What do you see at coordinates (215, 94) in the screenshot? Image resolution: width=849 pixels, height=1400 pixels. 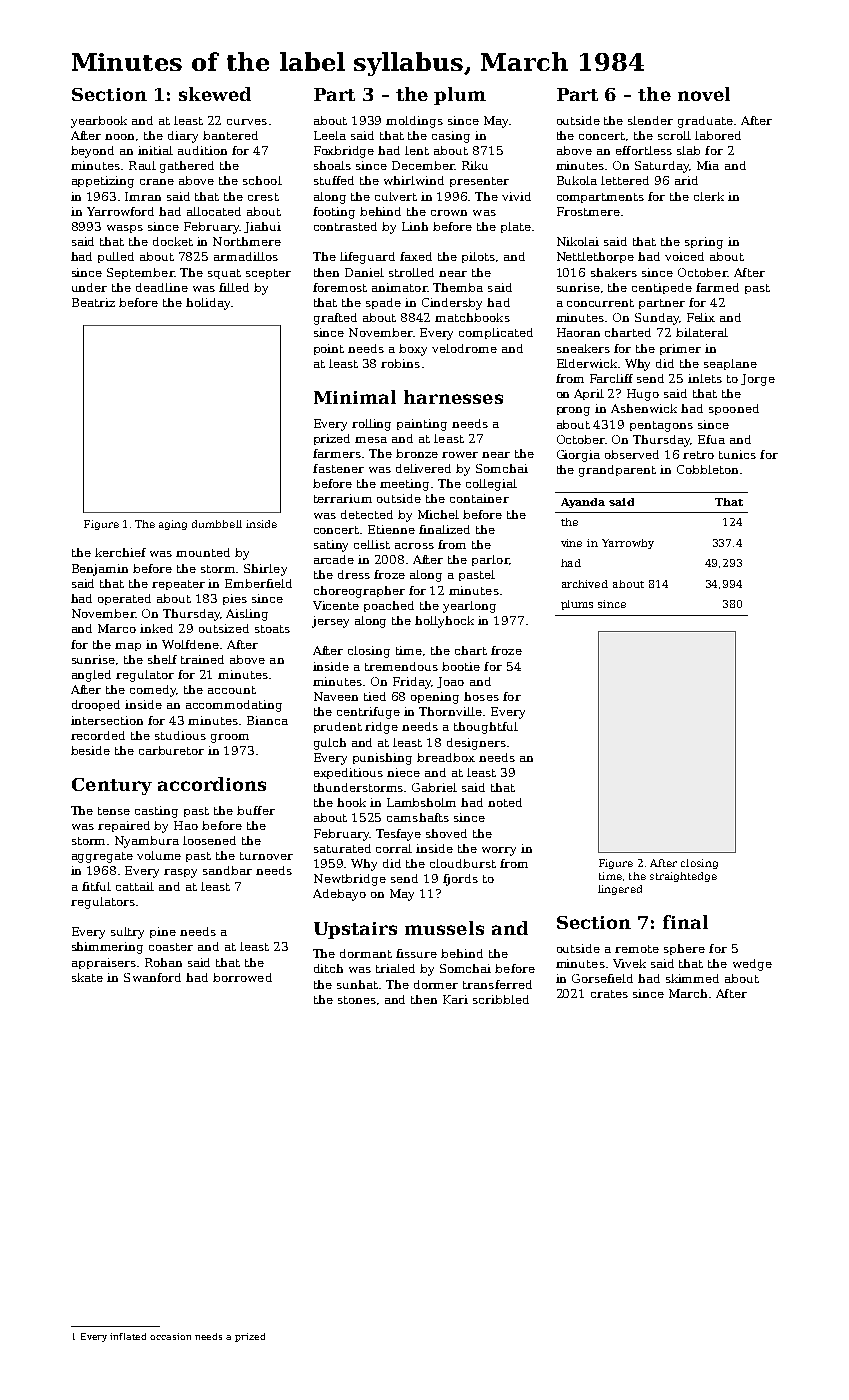 I see `skewed` at bounding box center [215, 94].
